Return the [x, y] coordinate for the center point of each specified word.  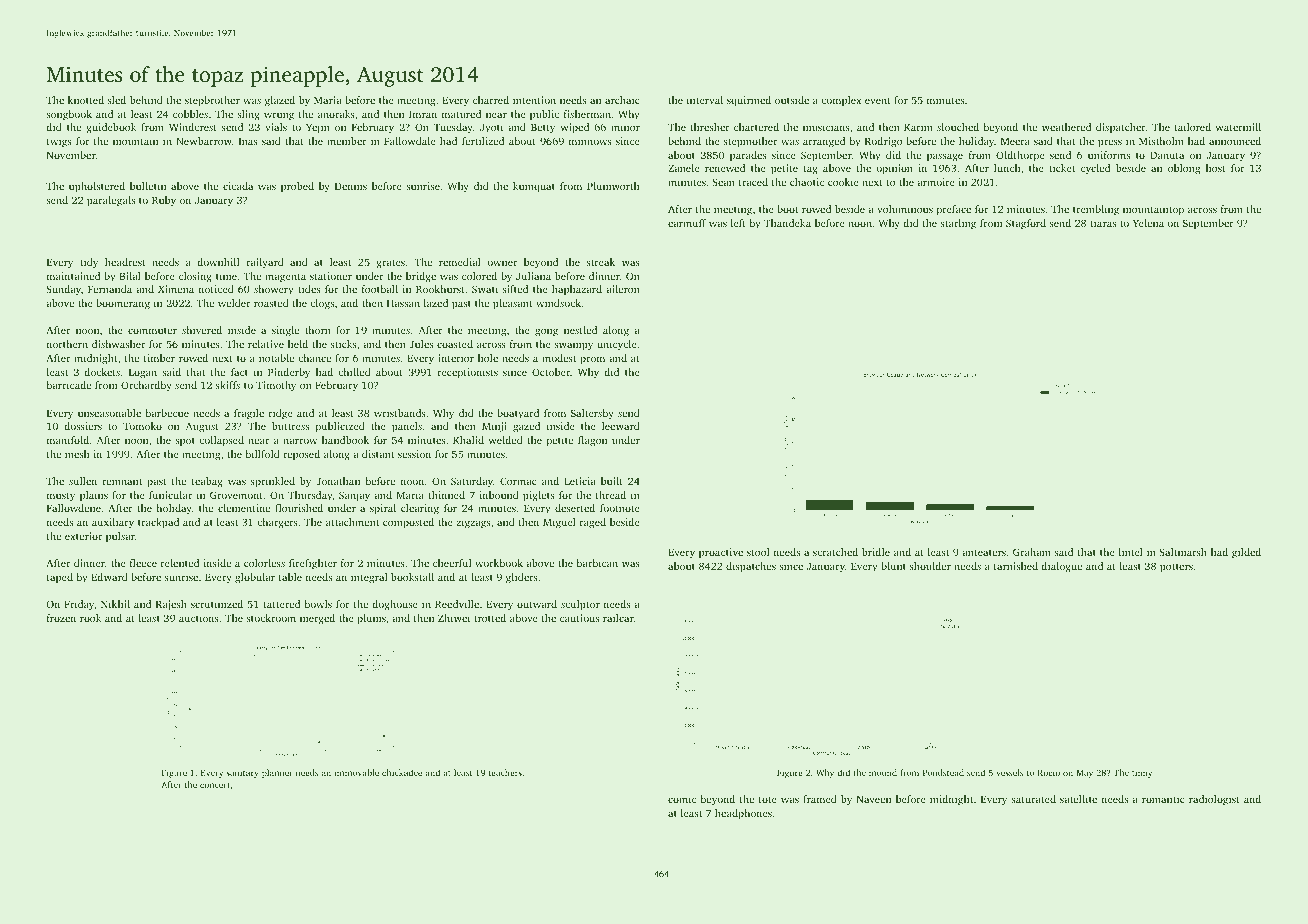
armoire [936, 182]
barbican [597, 563]
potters [1176, 568]
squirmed [749, 101]
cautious [579, 618]
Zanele [684, 168]
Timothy [276, 386]
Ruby [164, 201]
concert [215, 785]
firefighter [313, 564]
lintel [1131, 552]
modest [559, 358]
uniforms [1109, 155]
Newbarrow [204, 141]
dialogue [1061, 567]
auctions [199, 618]
